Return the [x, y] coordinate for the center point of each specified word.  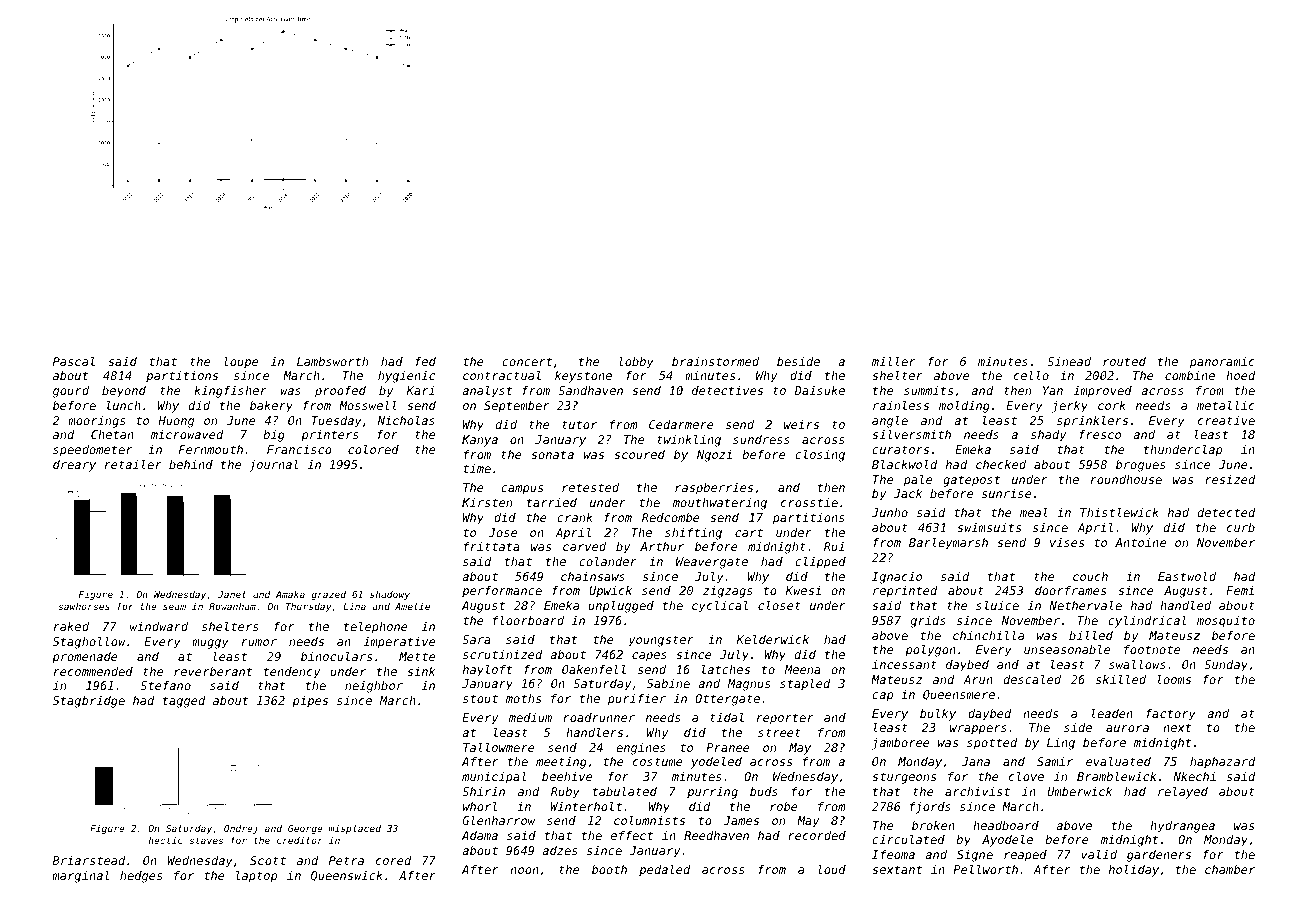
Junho [890, 512]
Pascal [74, 361]
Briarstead [89, 860]
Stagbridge [89, 702]
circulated [908, 839]
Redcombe [671, 517]
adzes [560, 850]
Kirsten [487, 502]
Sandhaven [590, 390]
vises [1067, 542]
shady [1048, 436]
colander [608, 561]
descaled [1032, 679]
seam [174, 607]
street [779, 732]
